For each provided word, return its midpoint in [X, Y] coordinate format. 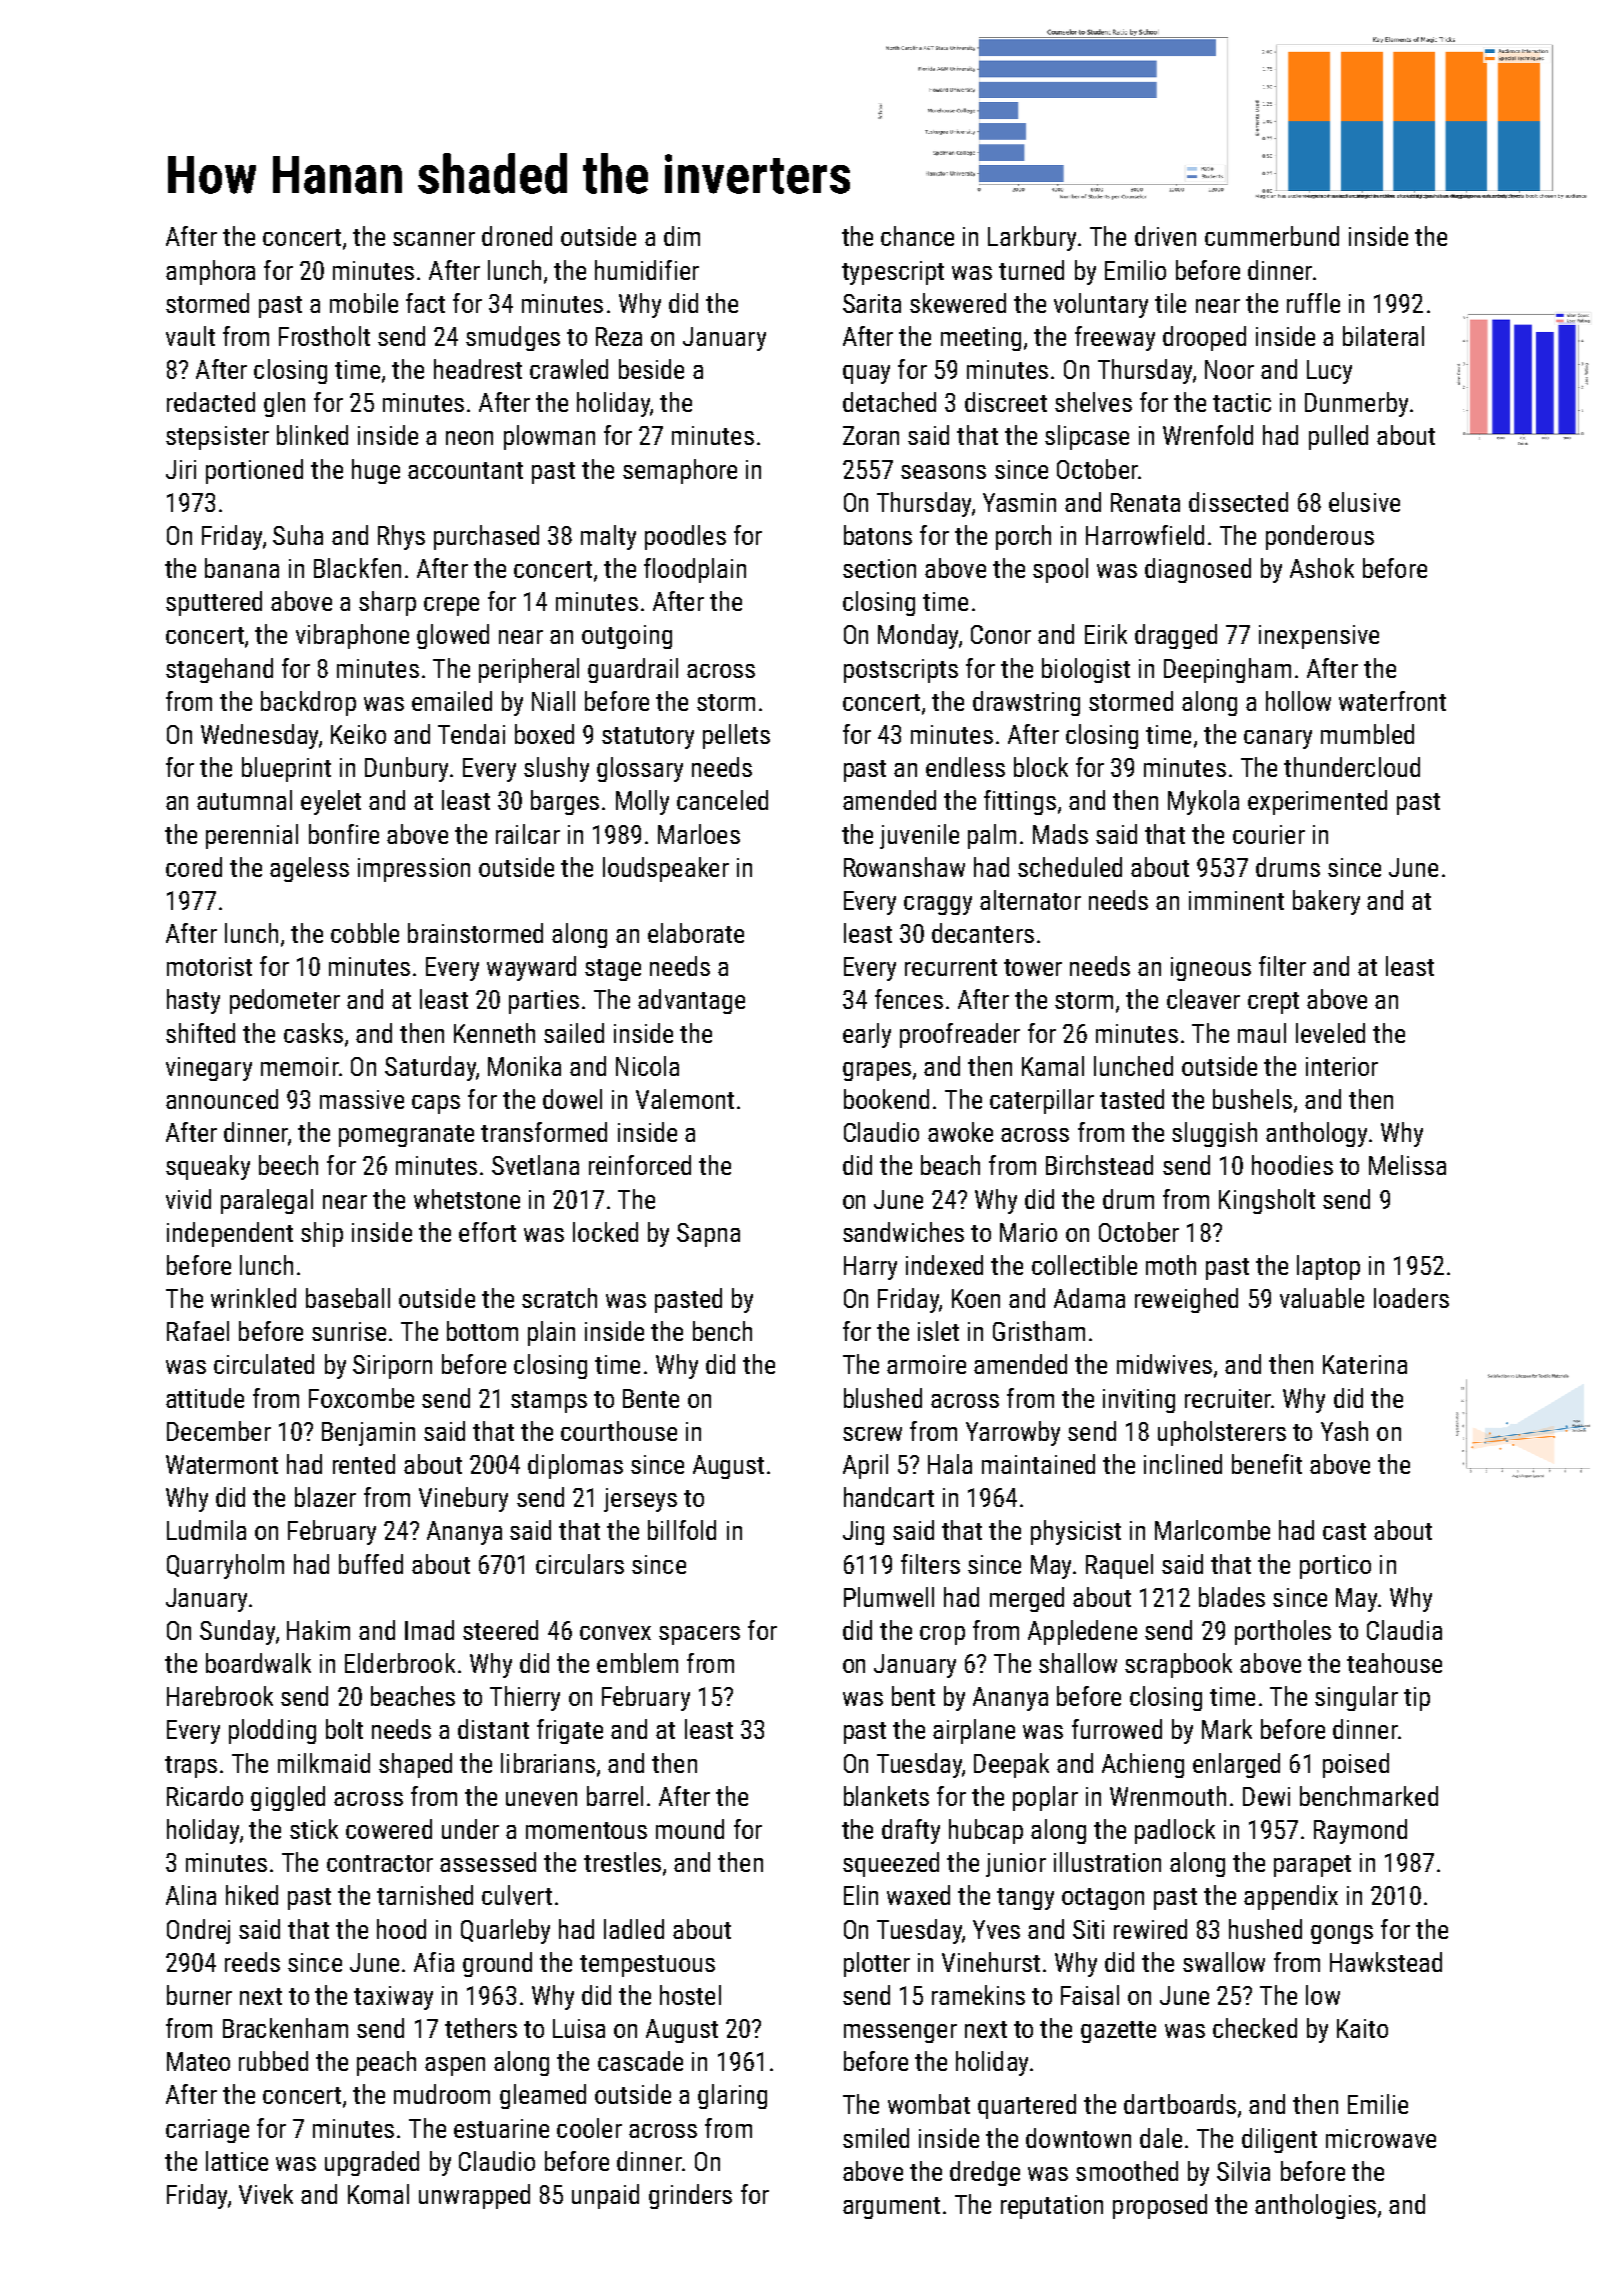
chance [917, 236]
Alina [191, 1895]
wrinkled [253, 1298]
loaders [1411, 1298]
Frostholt [324, 336]
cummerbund [1272, 236]
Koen [976, 1298]
